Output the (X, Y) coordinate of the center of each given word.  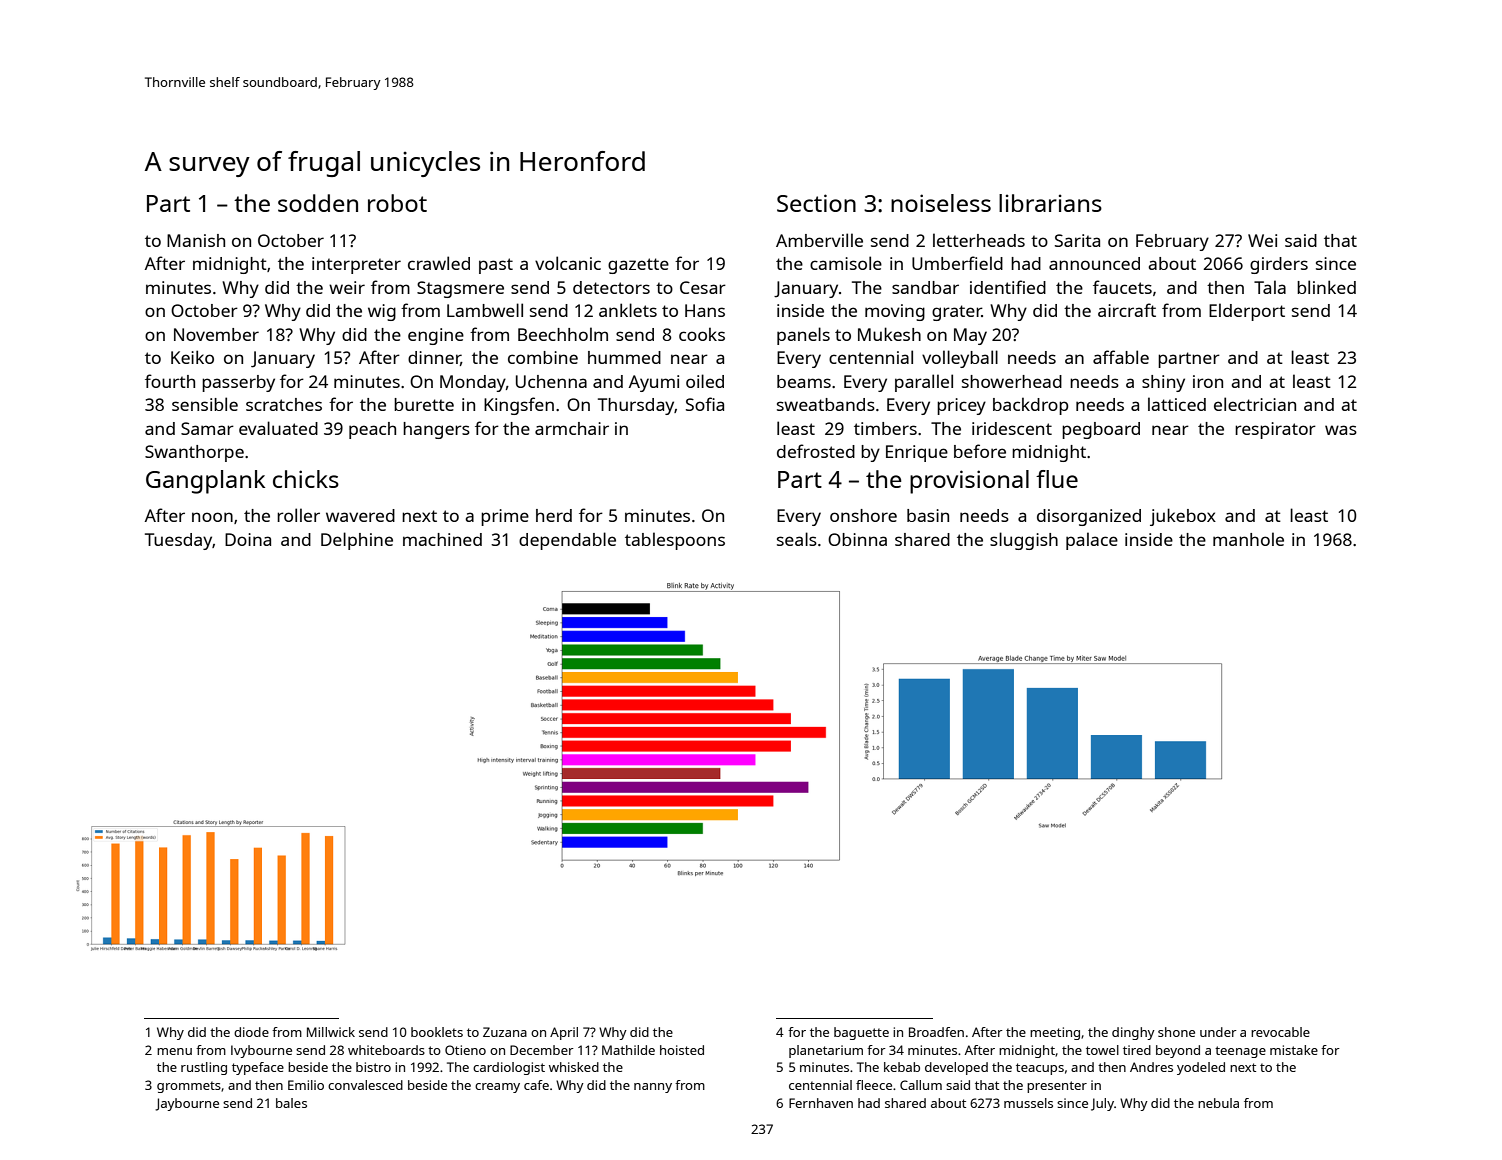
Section (816, 203)
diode (251, 1032)
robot (397, 203)
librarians (1050, 203)
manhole (1248, 539)
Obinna (857, 539)
